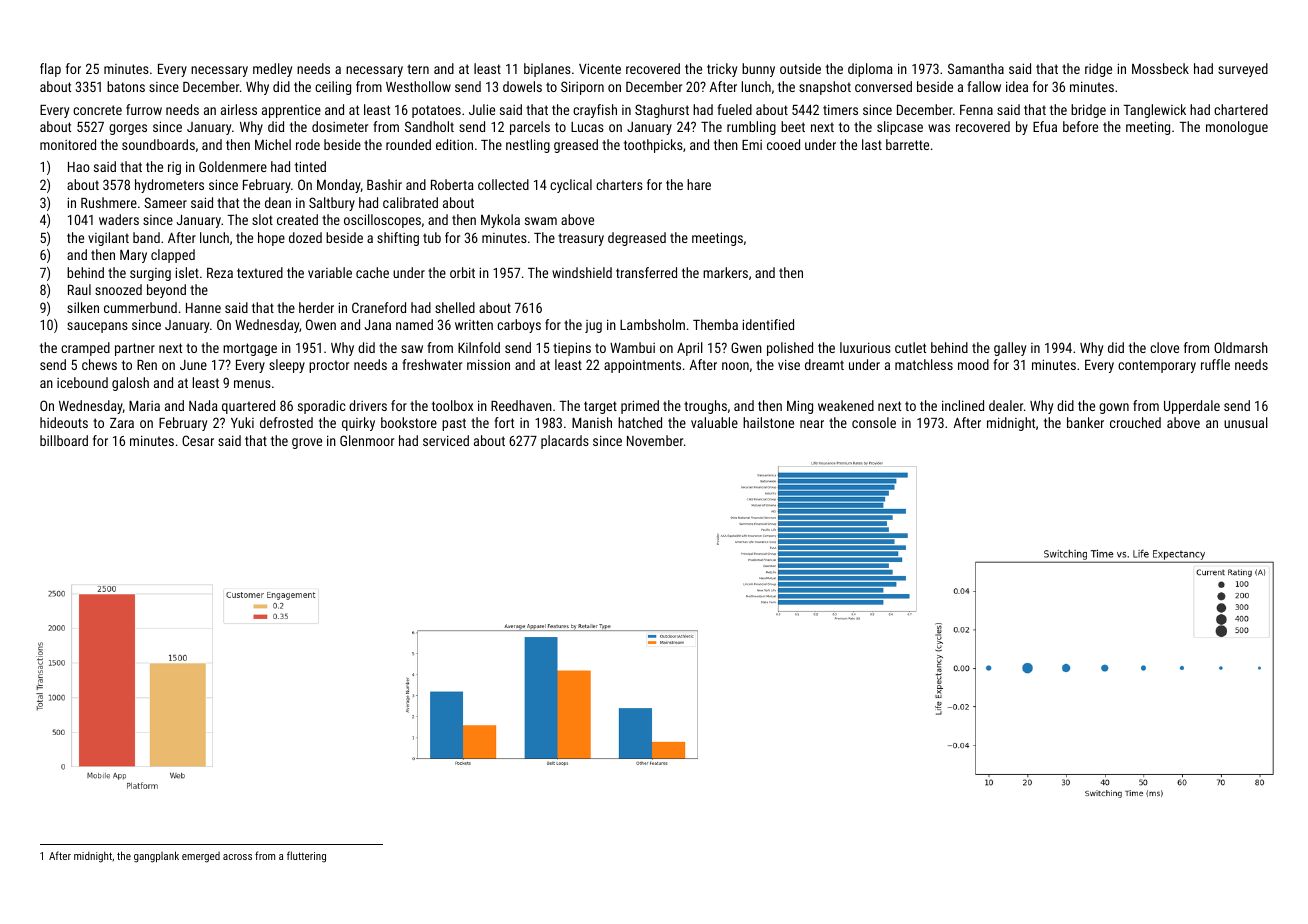 Image resolution: width=1308 pixels, height=924 pixels. What do you see at coordinates (907, 144) in the screenshot?
I see `barrette` at bounding box center [907, 144].
